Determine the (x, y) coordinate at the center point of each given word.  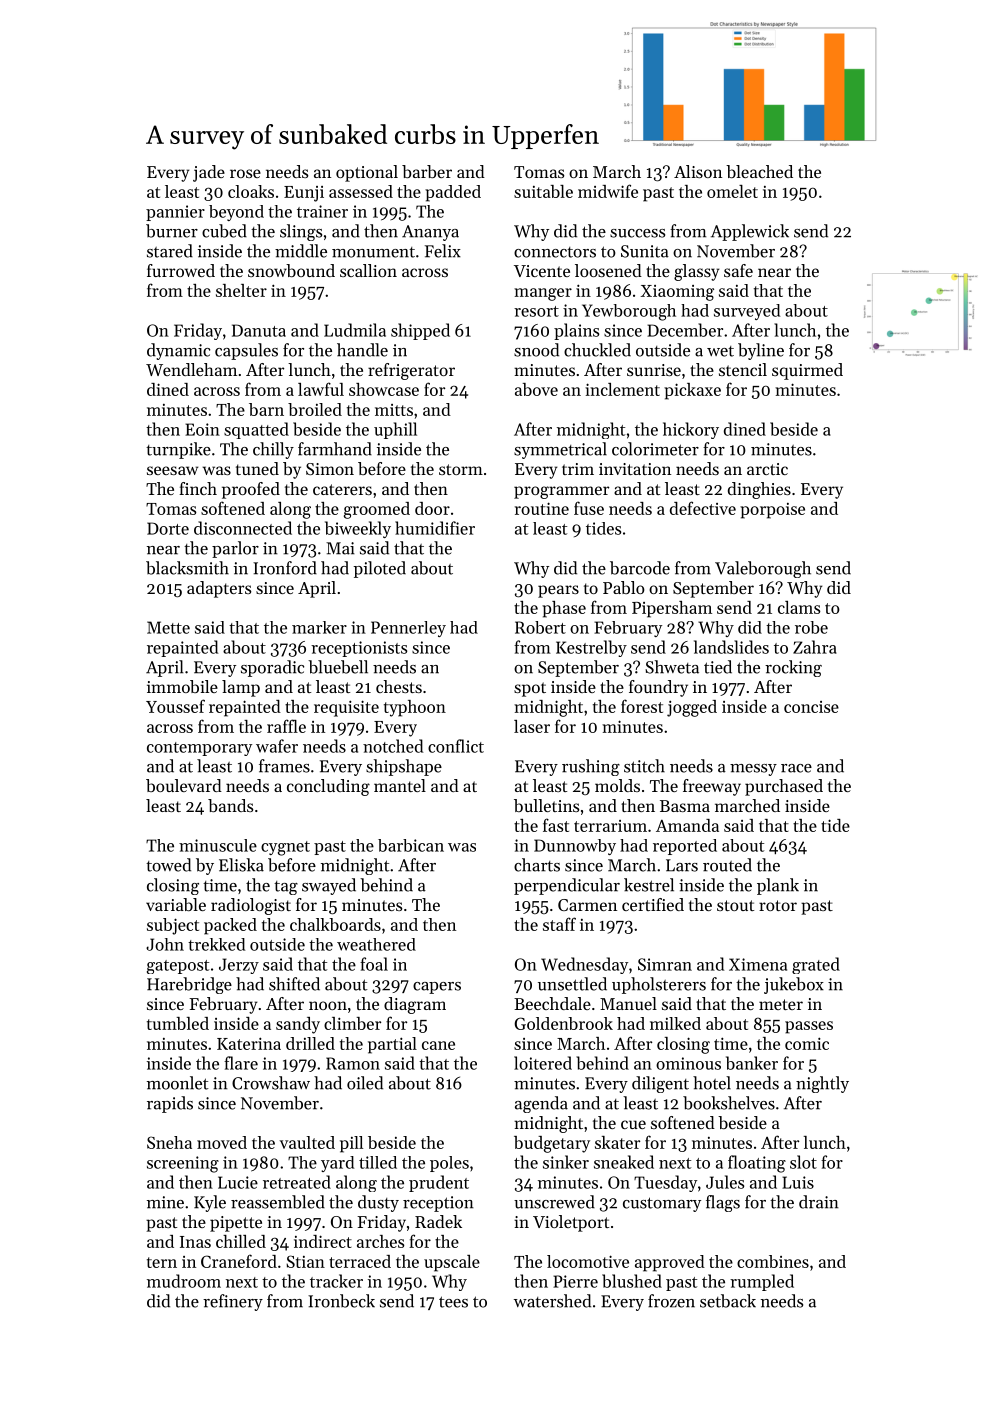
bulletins (546, 805)
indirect (323, 1241)
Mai (340, 548)
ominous (688, 1063)
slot (803, 1162)
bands (230, 805)
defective (703, 508)
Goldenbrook (563, 1023)
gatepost (178, 967)
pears (558, 591)
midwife (608, 191)
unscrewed (554, 1202)
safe (738, 270)
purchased (784, 787)
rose (245, 173)
